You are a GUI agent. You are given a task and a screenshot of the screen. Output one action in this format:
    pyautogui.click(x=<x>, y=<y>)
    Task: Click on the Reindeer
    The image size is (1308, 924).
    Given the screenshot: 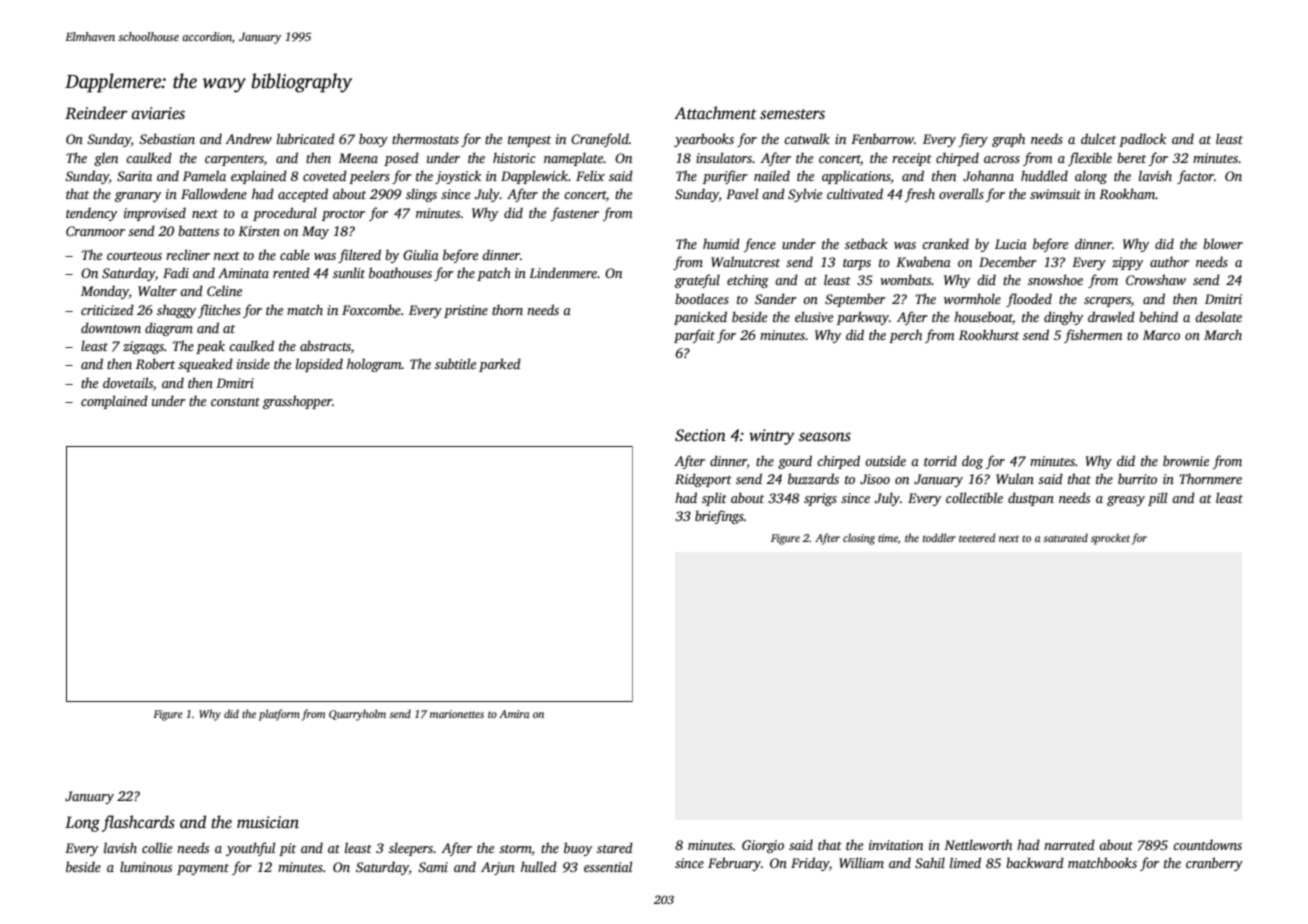 What is the action you would take?
    pyautogui.click(x=96, y=113)
